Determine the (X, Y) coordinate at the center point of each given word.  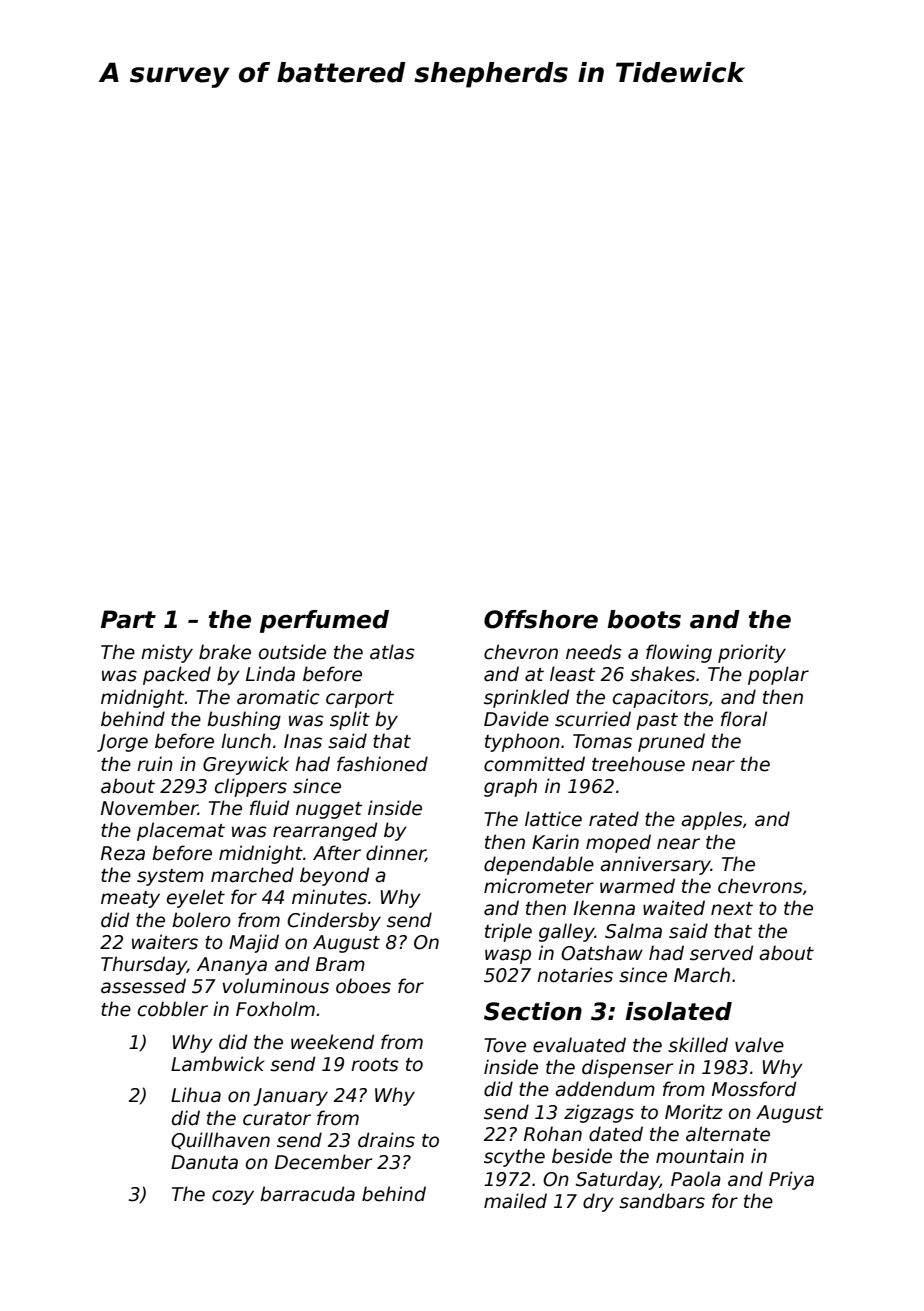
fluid (269, 808)
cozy (233, 1197)
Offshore (541, 619)
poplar (778, 675)
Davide (516, 719)
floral (744, 719)
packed (177, 675)
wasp (508, 956)
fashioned (382, 764)
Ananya (232, 966)
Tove (505, 1045)
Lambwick (218, 1064)
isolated (678, 1011)
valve (759, 1045)
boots (644, 619)
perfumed (324, 621)
